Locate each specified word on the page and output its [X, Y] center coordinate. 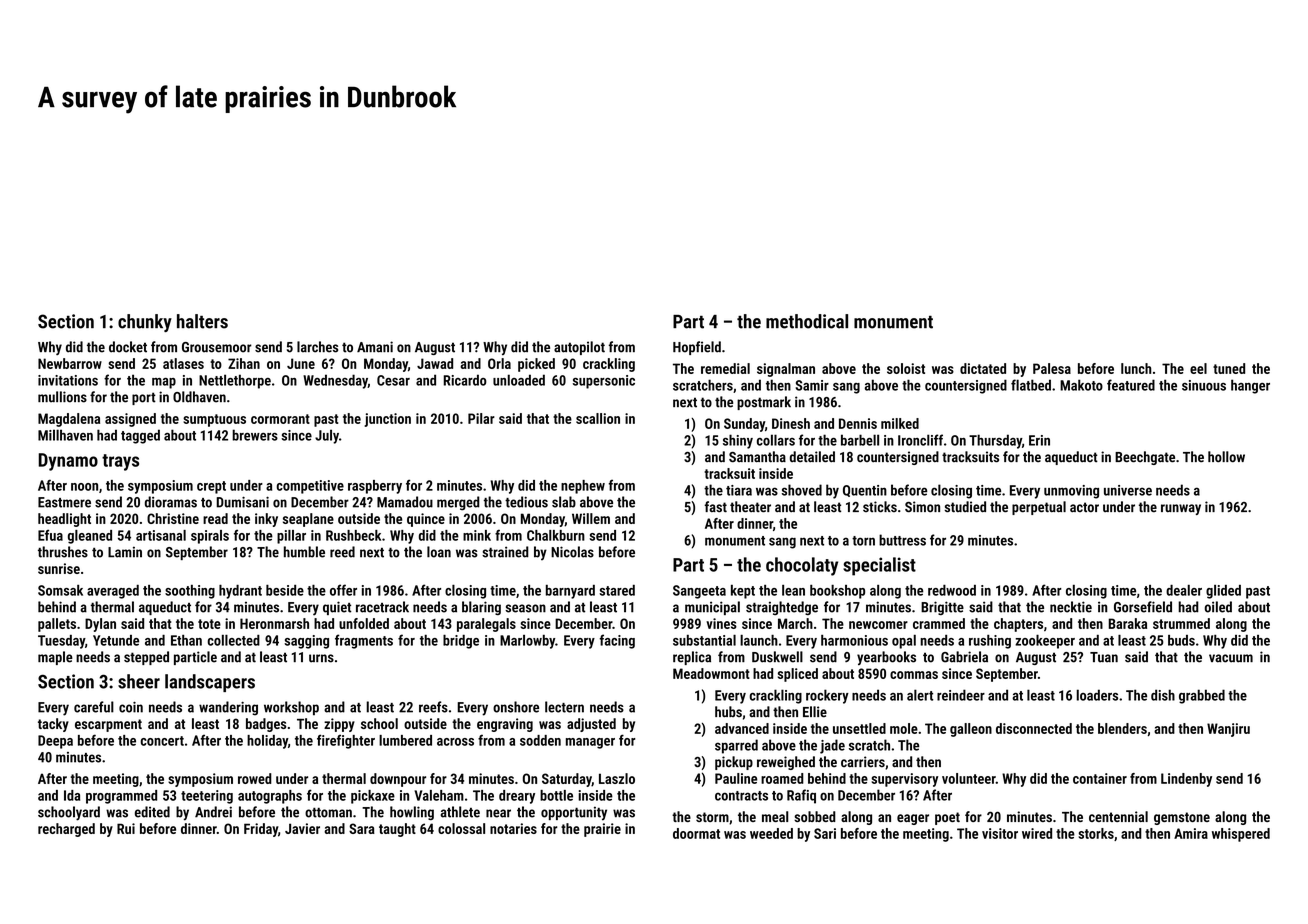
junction [387, 420]
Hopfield [697, 348]
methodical [807, 321]
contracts [741, 796]
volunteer [969, 778]
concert [162, 741]
